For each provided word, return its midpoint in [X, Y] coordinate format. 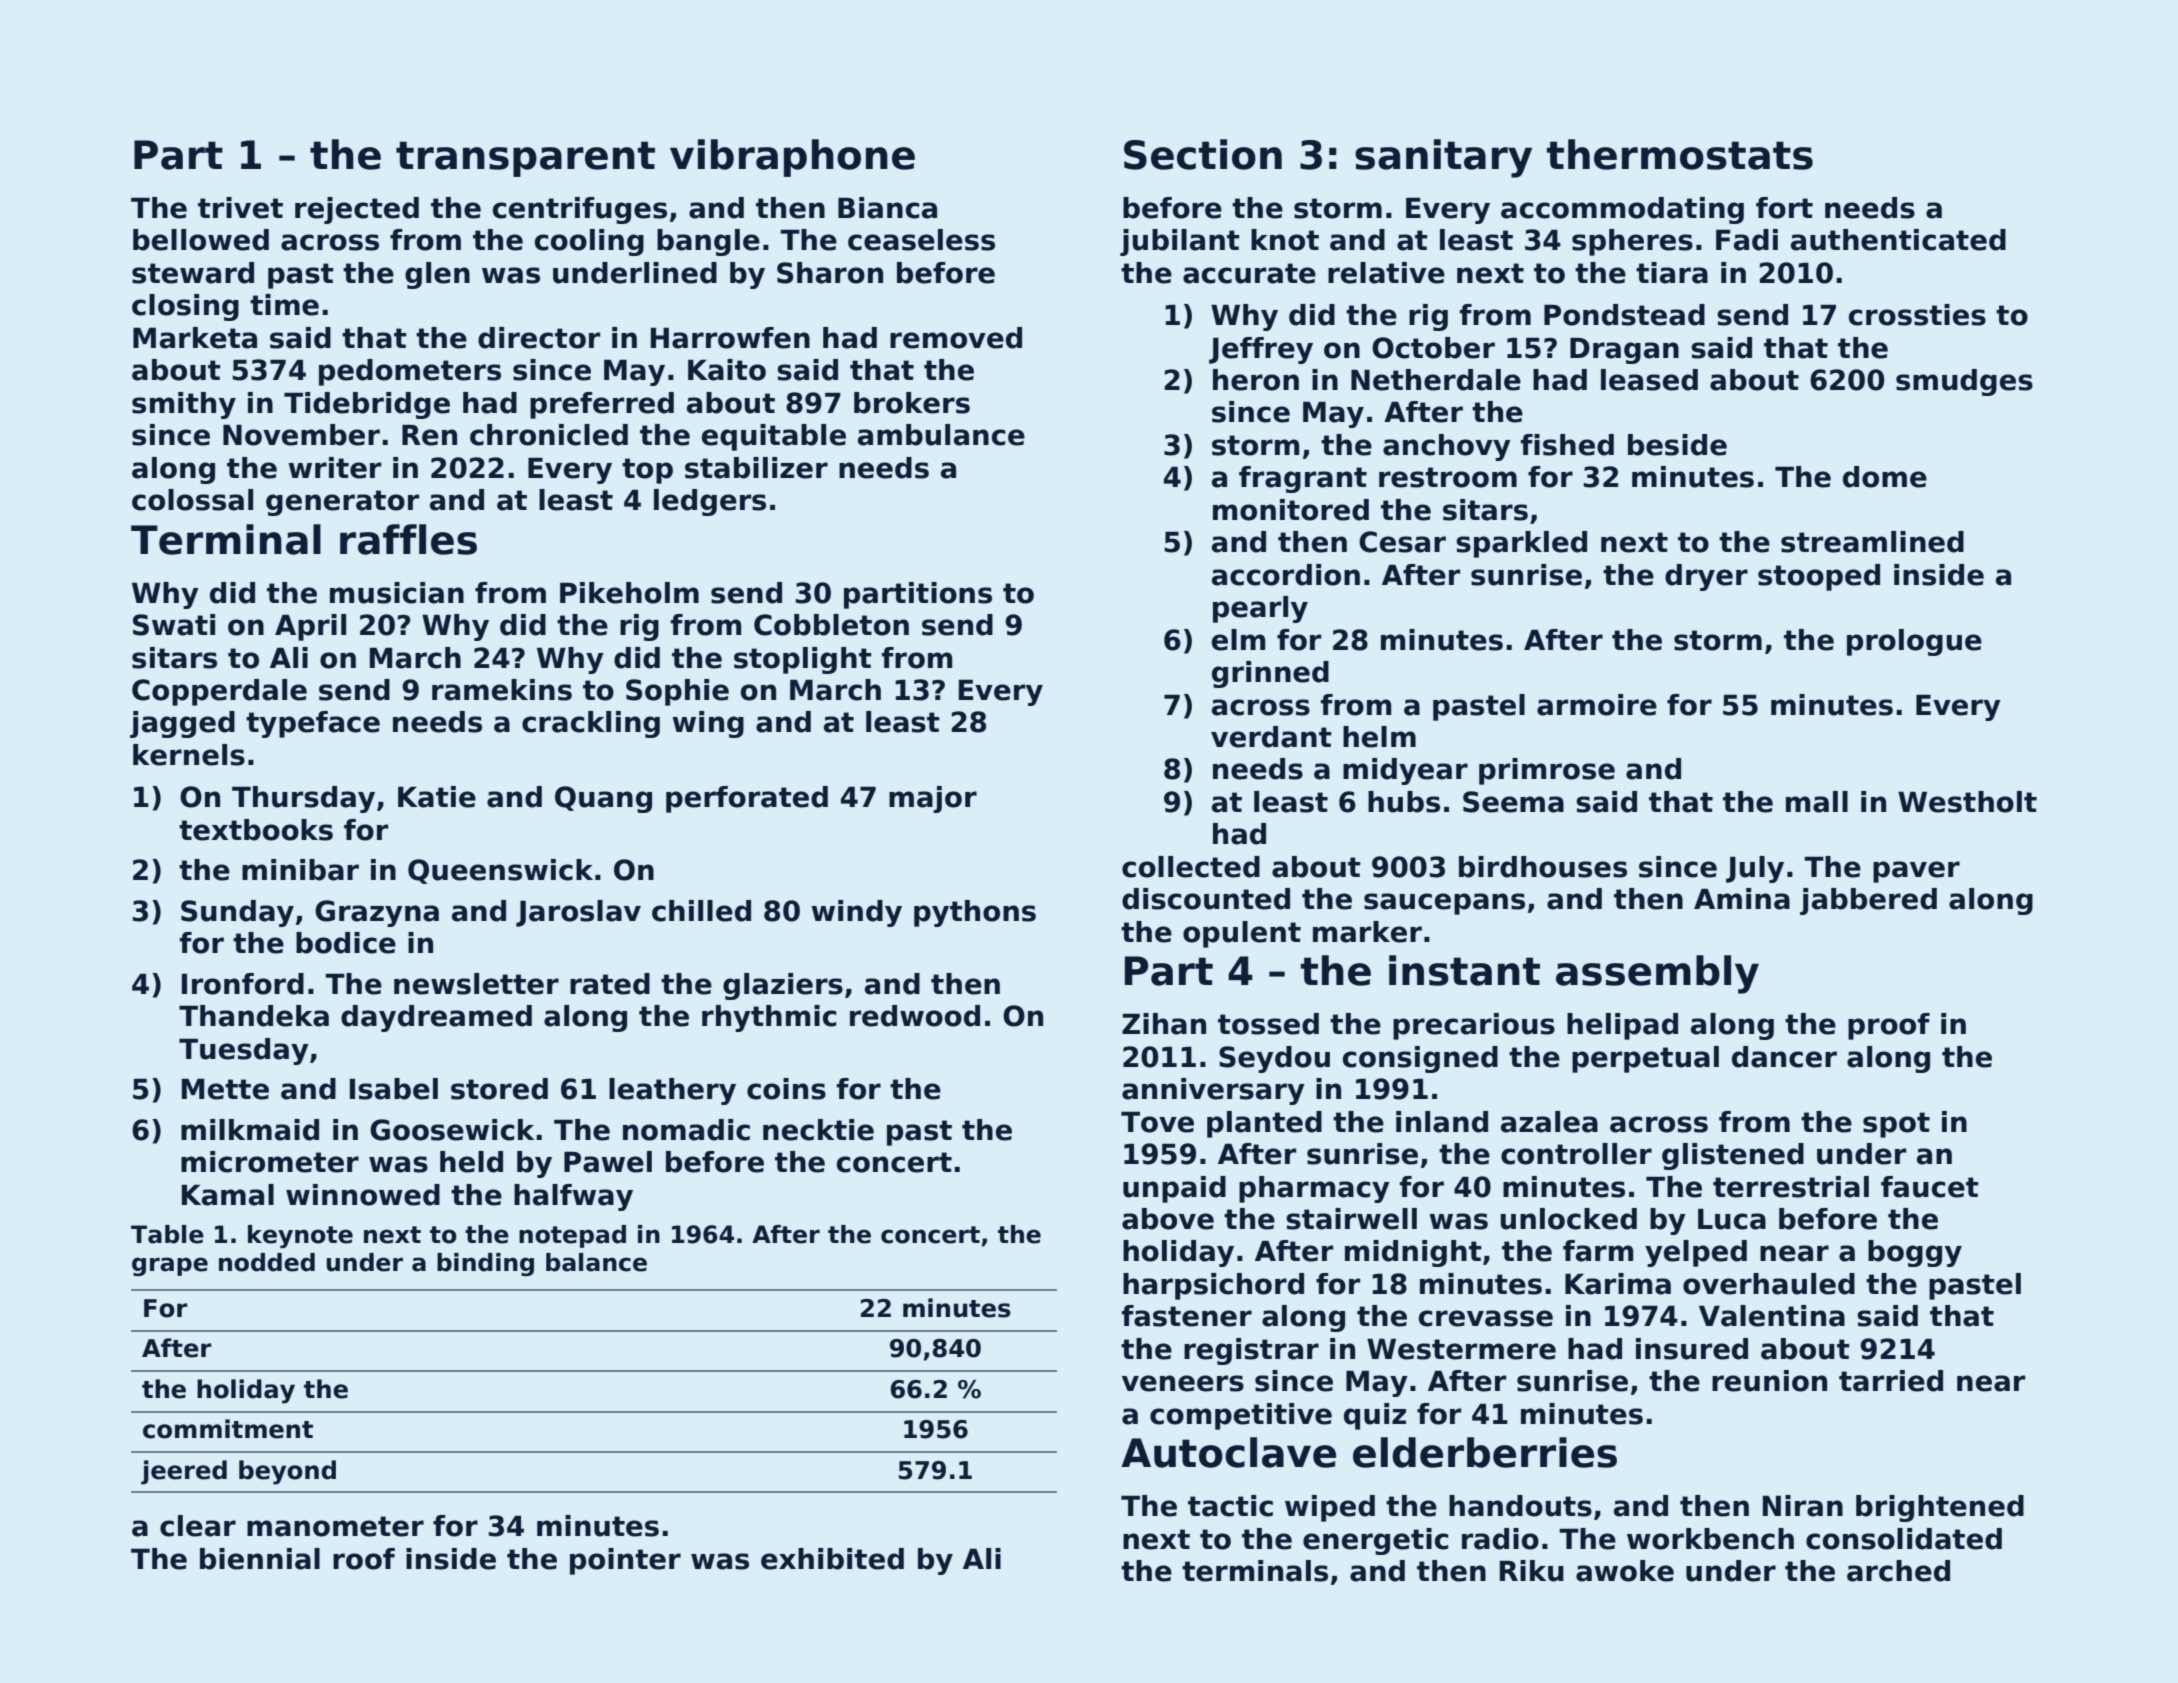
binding [485, 1264]
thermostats [1680, 154]
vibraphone [792, 158]
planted [1264, 1124]
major [933, 799]
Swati [174, 625]
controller [1576, 1154]
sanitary [1443, 158]
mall [1817, 802]
